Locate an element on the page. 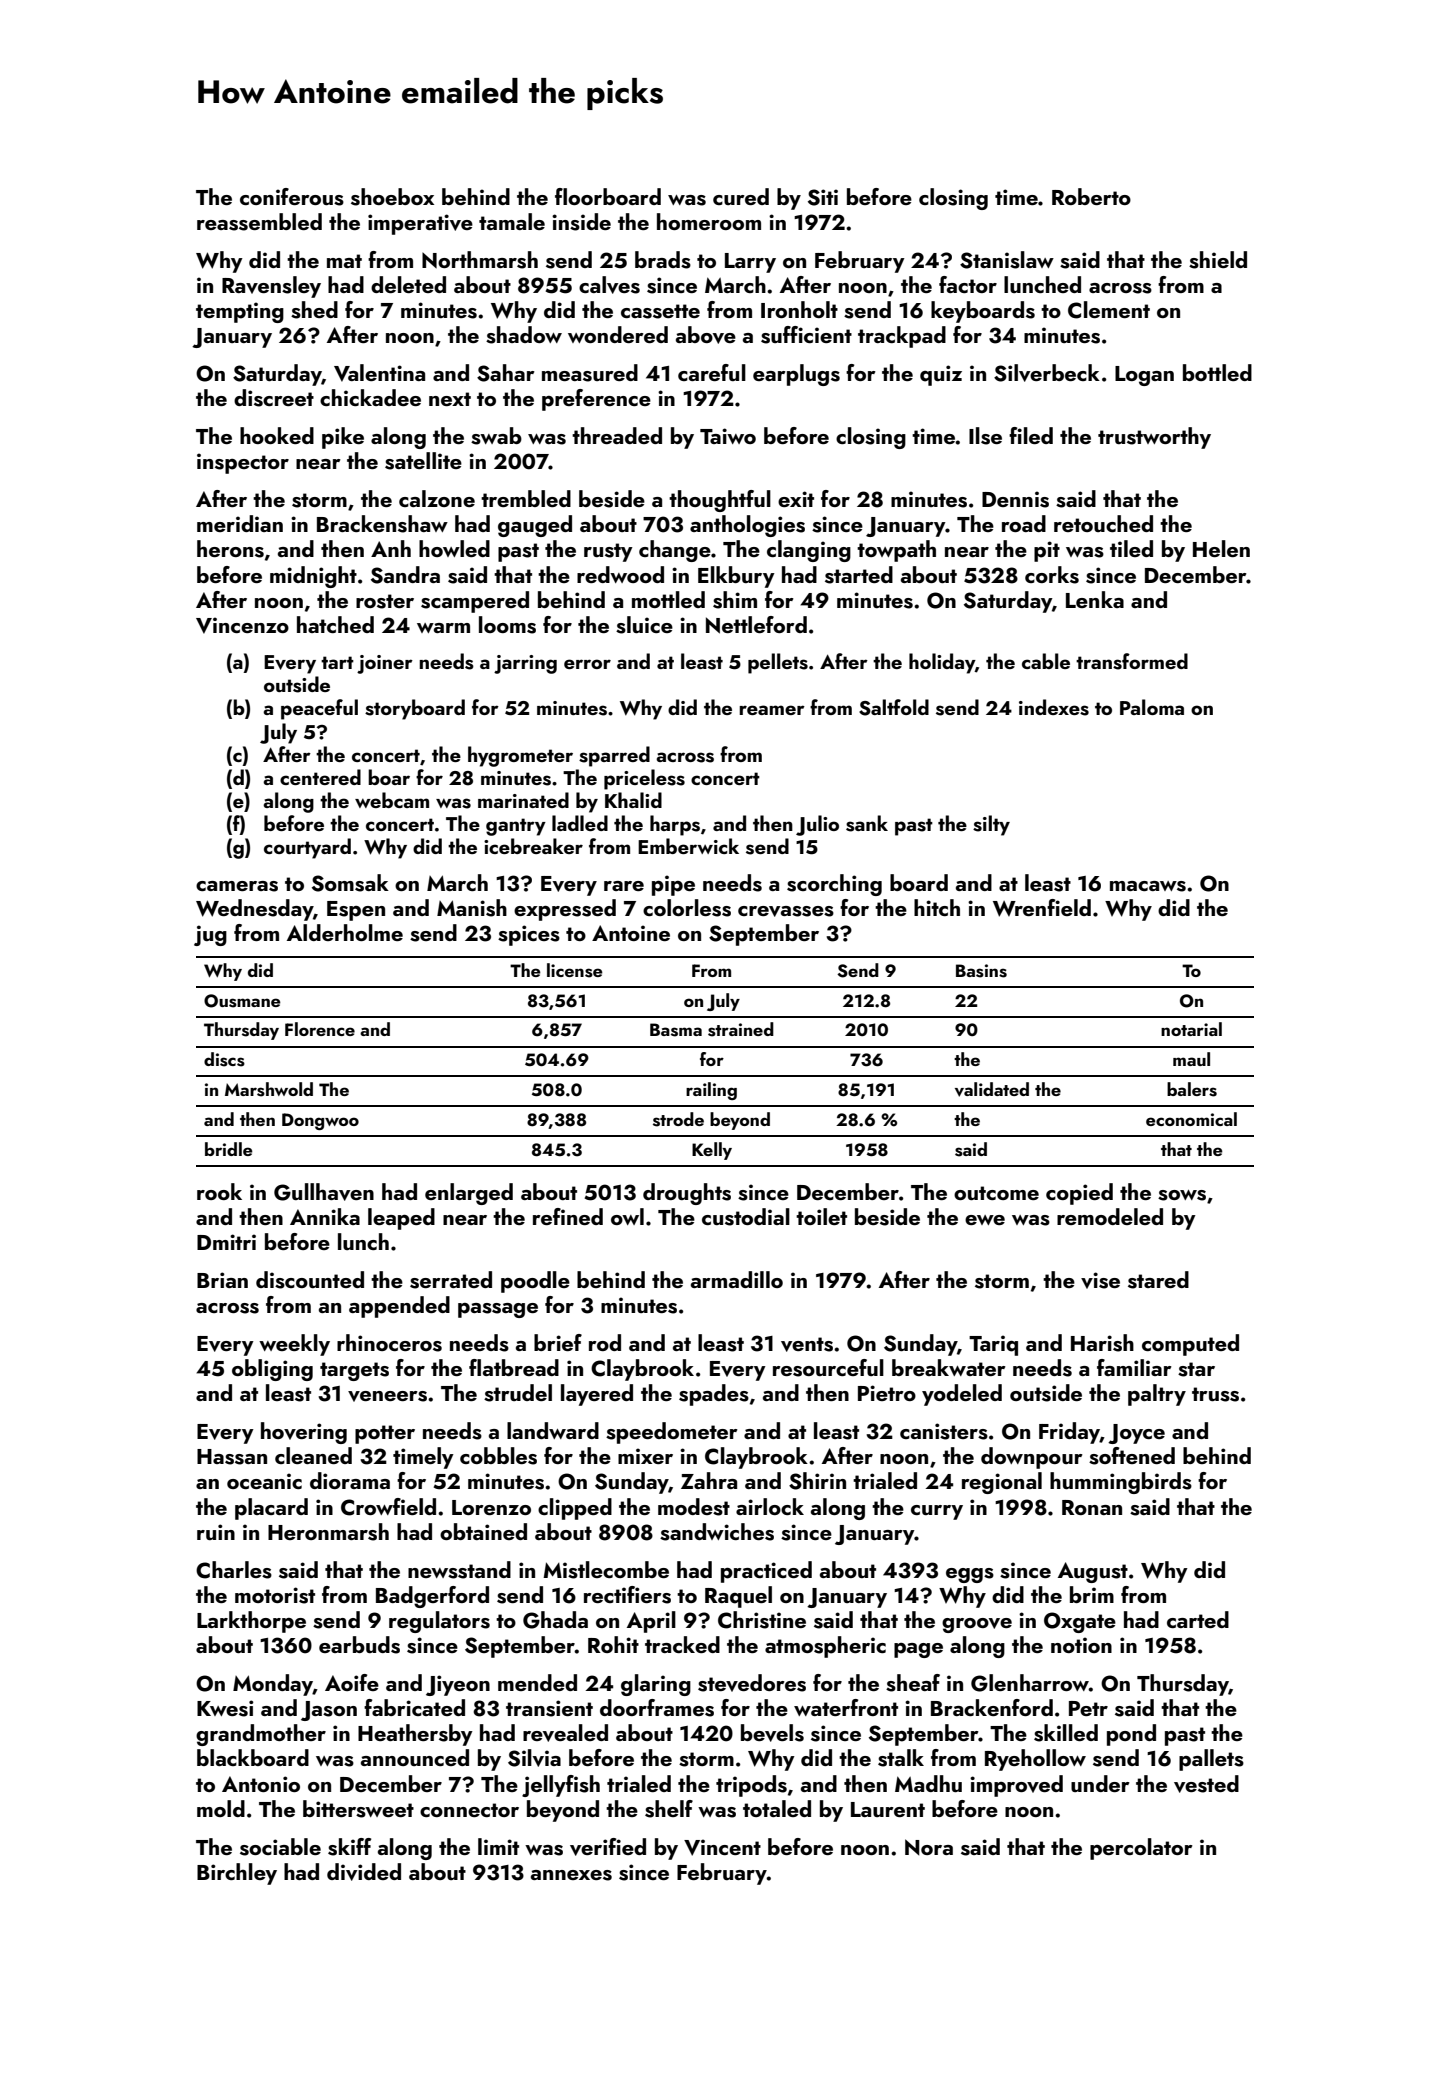 The height and width of the image is (2100, 1450). coniferous is located at coordinates (292, 197).
